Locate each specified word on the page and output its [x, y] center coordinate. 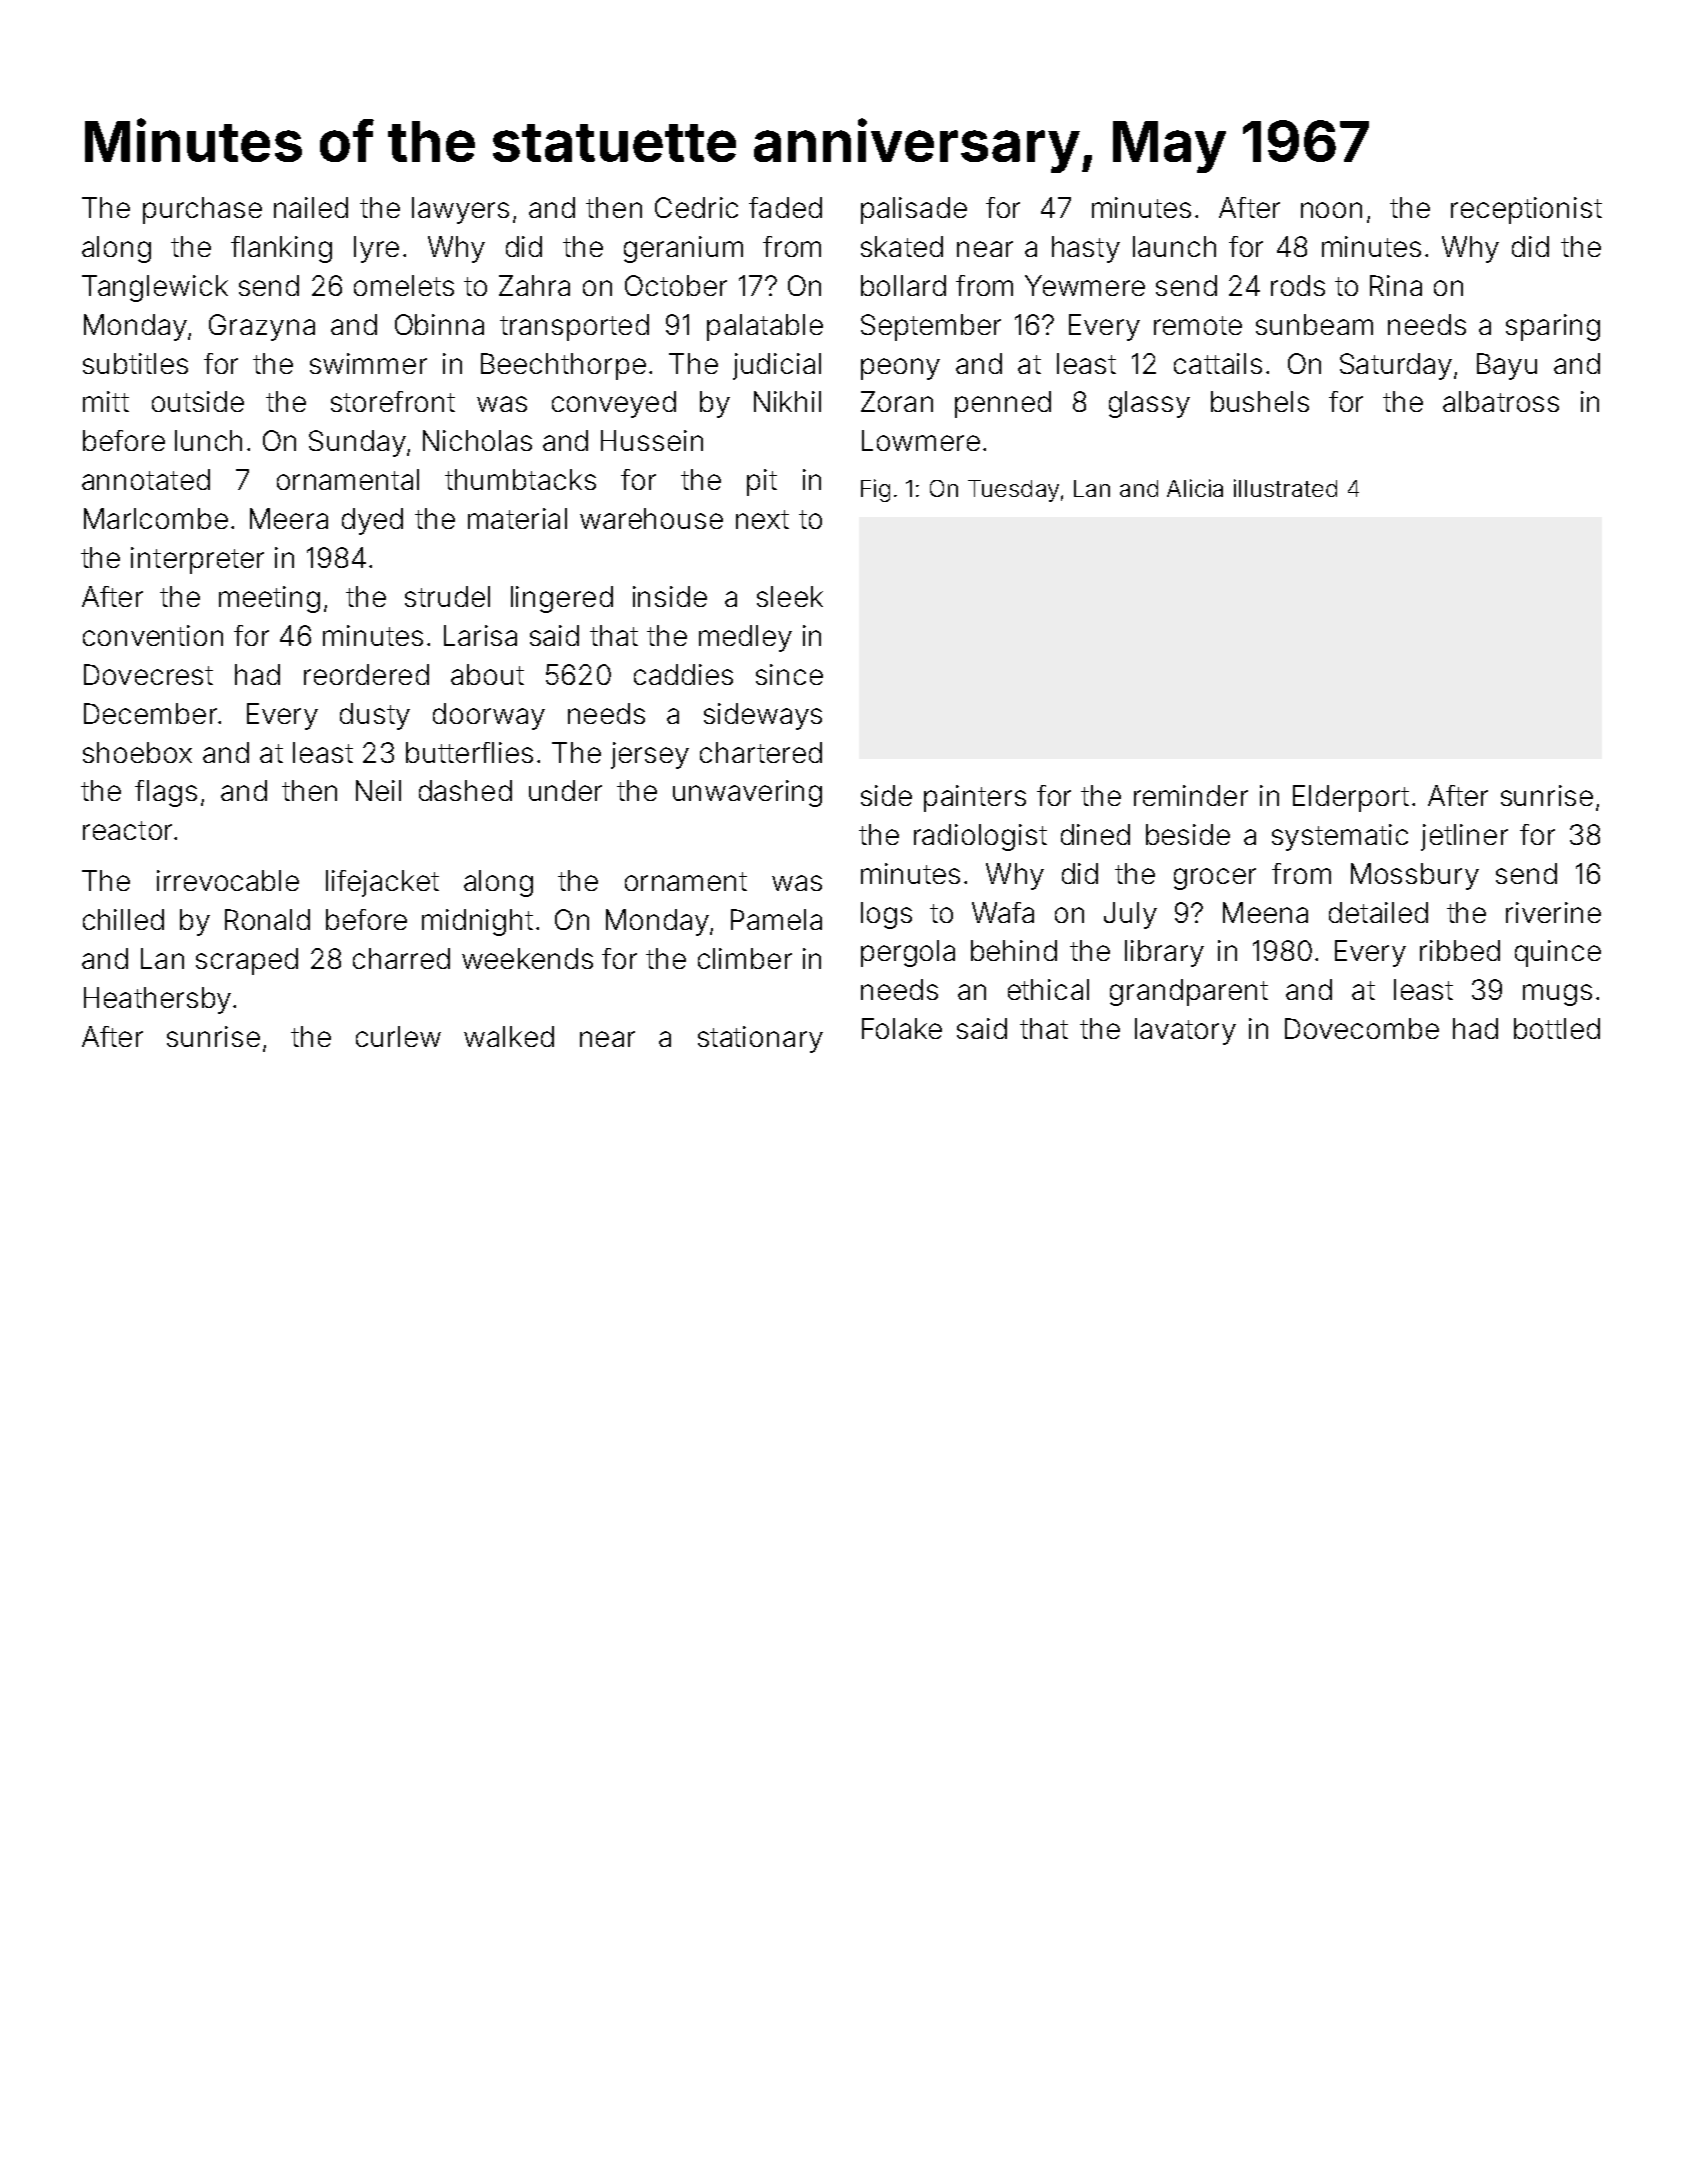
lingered [562, 599]
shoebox [137, 752]
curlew [398, 1036]
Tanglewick [155, 288]
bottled [1557, 1028]
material [517, 518]
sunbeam [1314, 324]
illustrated [1285, 488]
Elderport [1351, 798]
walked [509, 1036]
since [789, 674]
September [931, 327]
